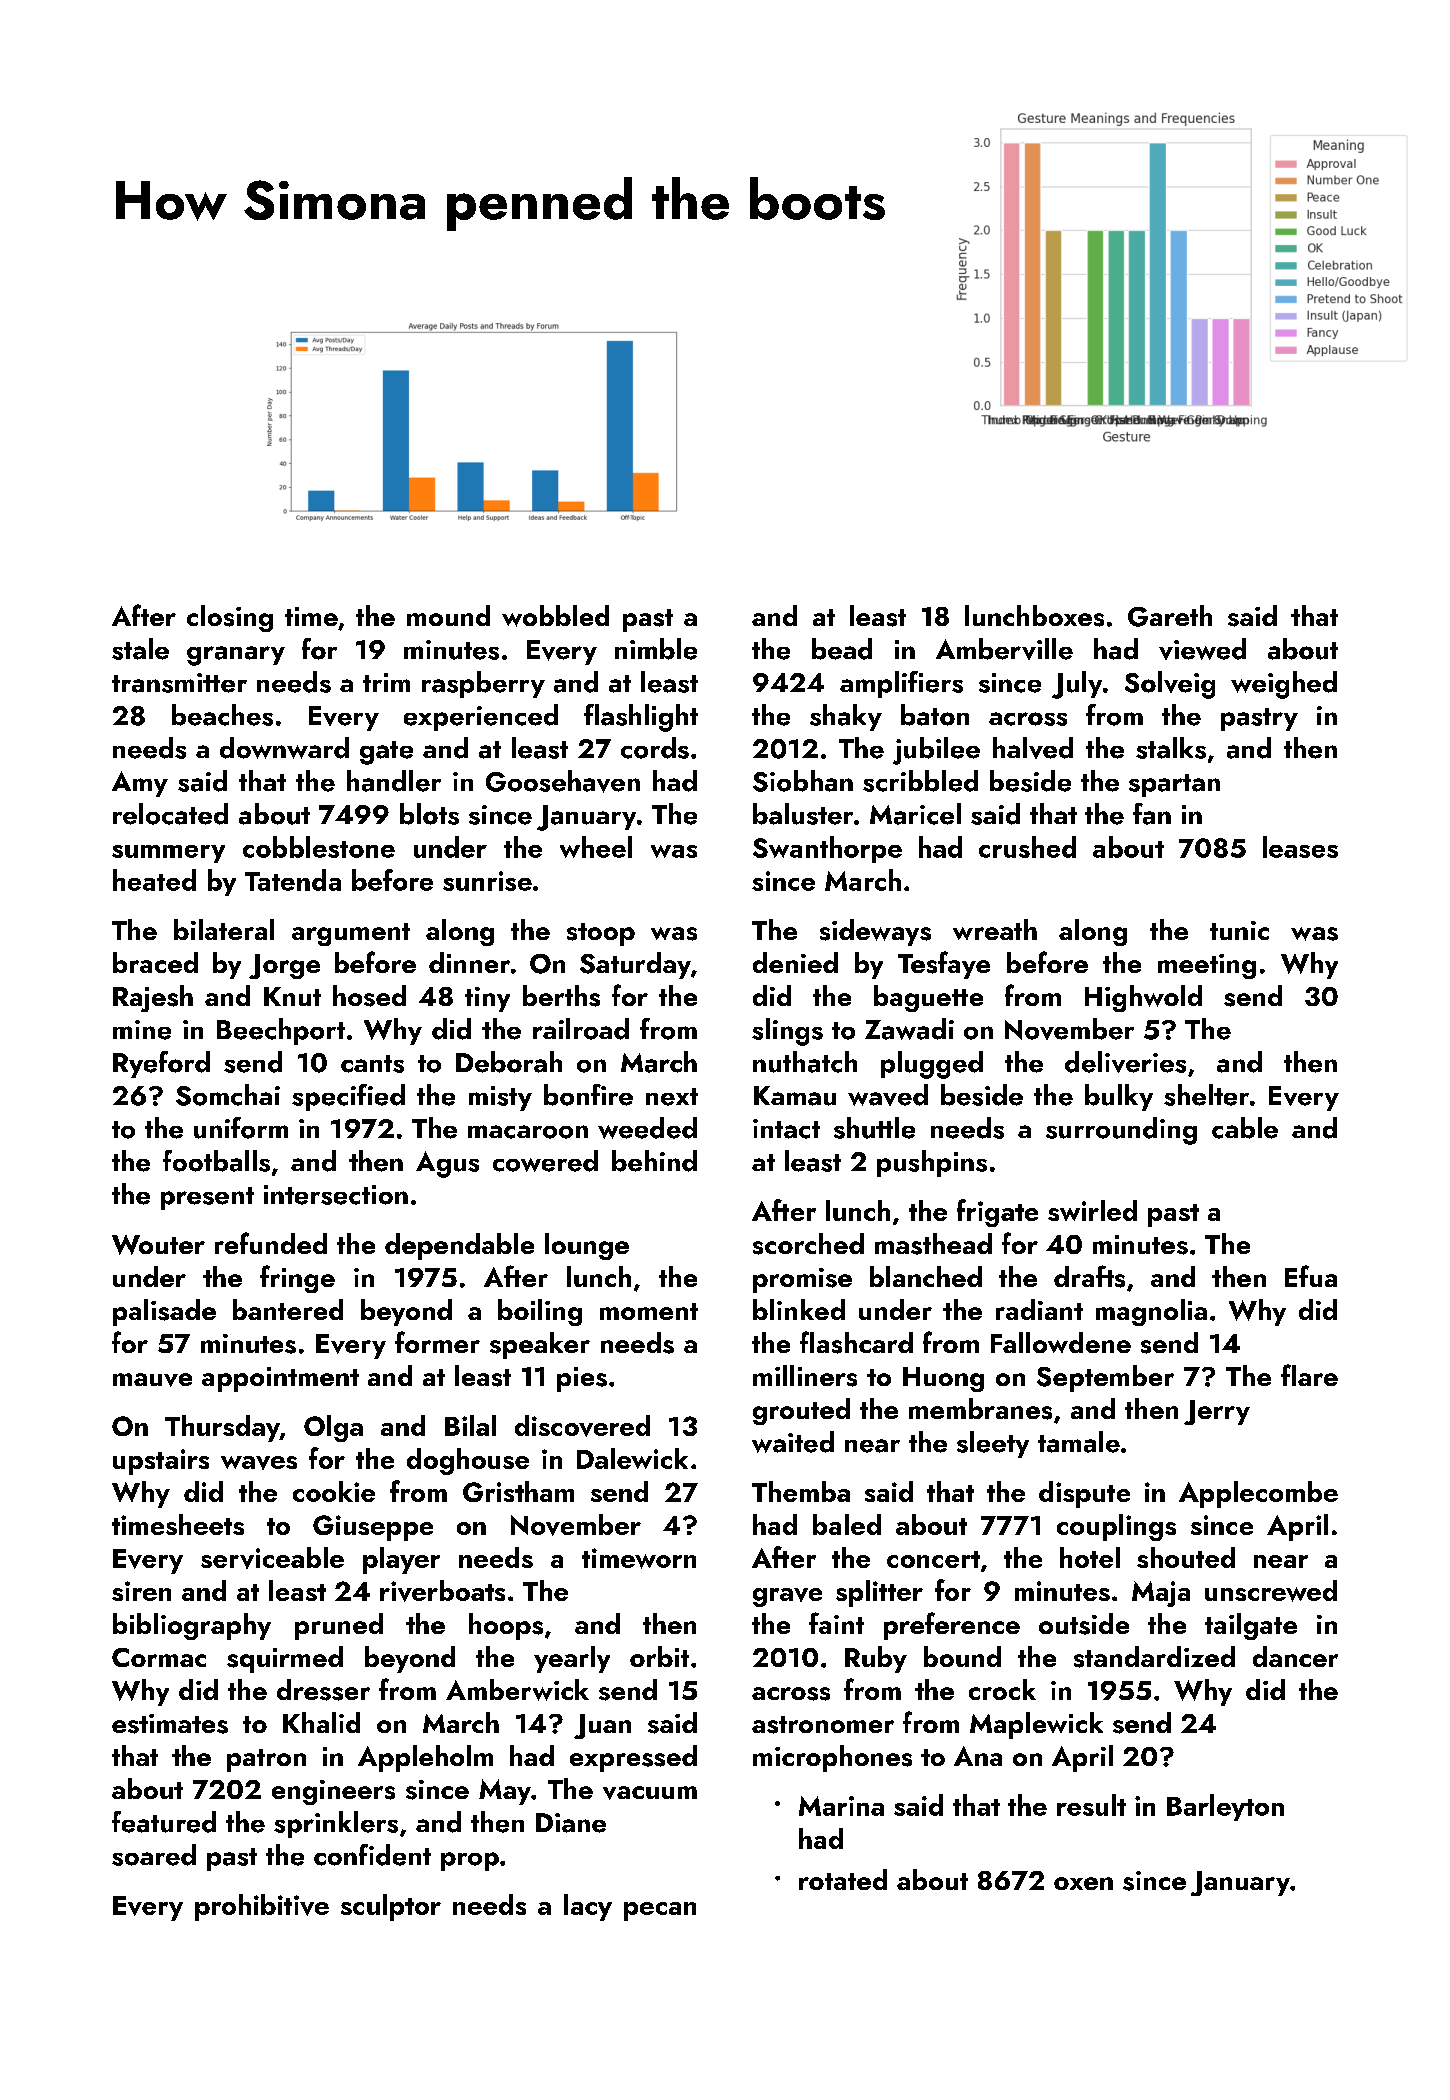 The width and height of the screenshot is (1450, 2100). What do you see at coordinates (563, 781) in the screenshot?
I see `Goosehaven` at bounding box center [563, 781].
